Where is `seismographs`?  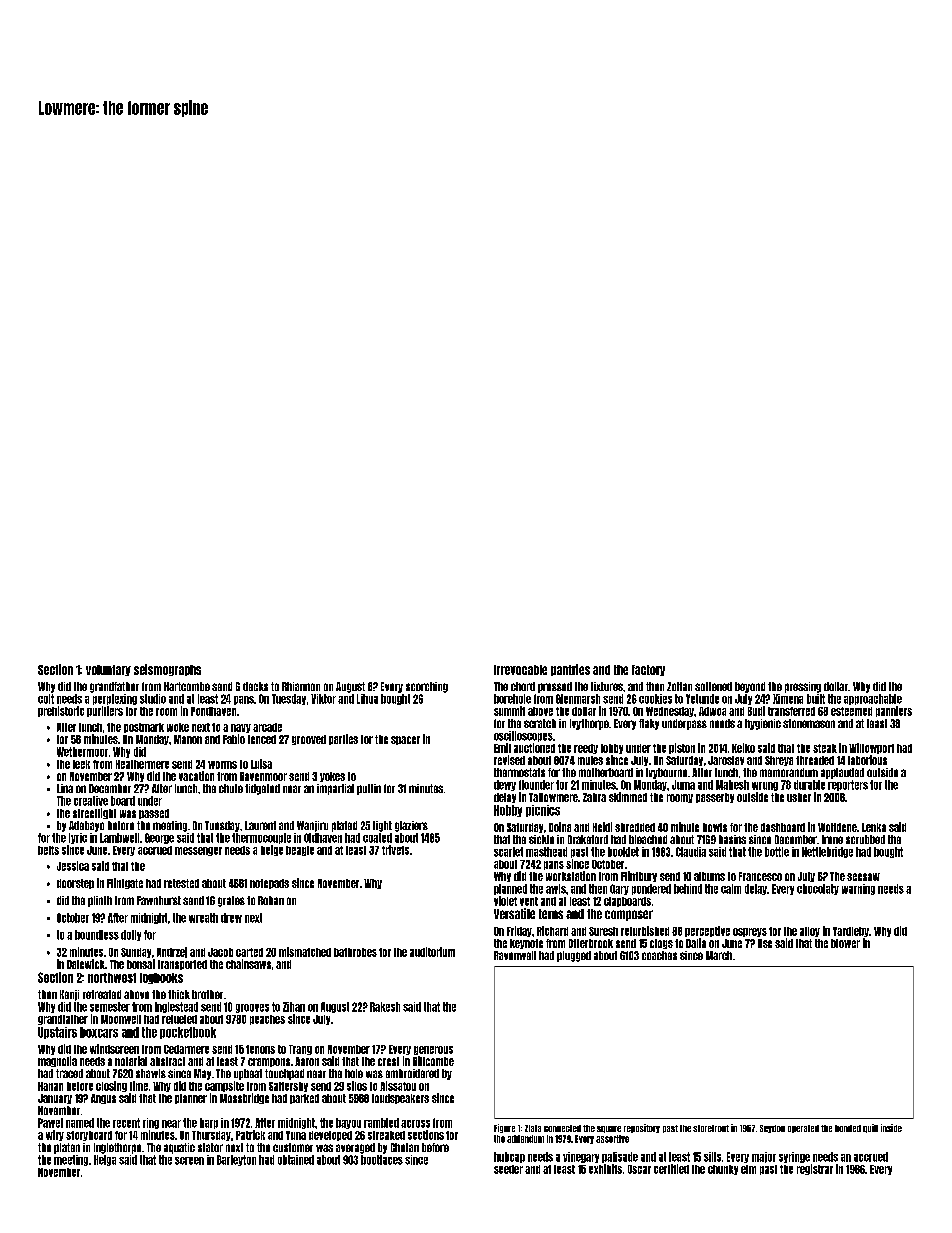 seismographs is located at coordinates (167, 670).
